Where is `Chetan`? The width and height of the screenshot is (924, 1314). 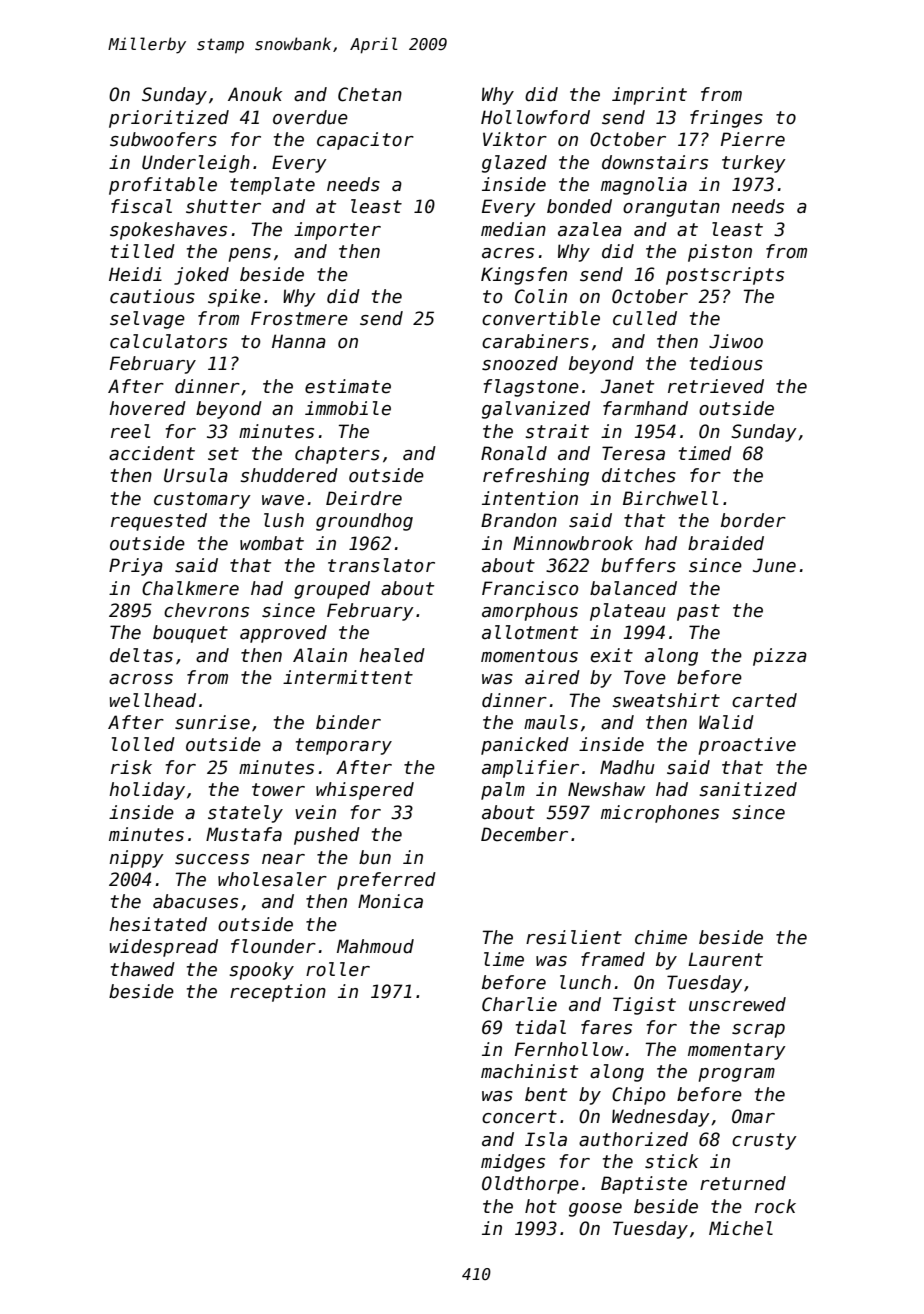
Chetan is located at coordinates (370, 94).
